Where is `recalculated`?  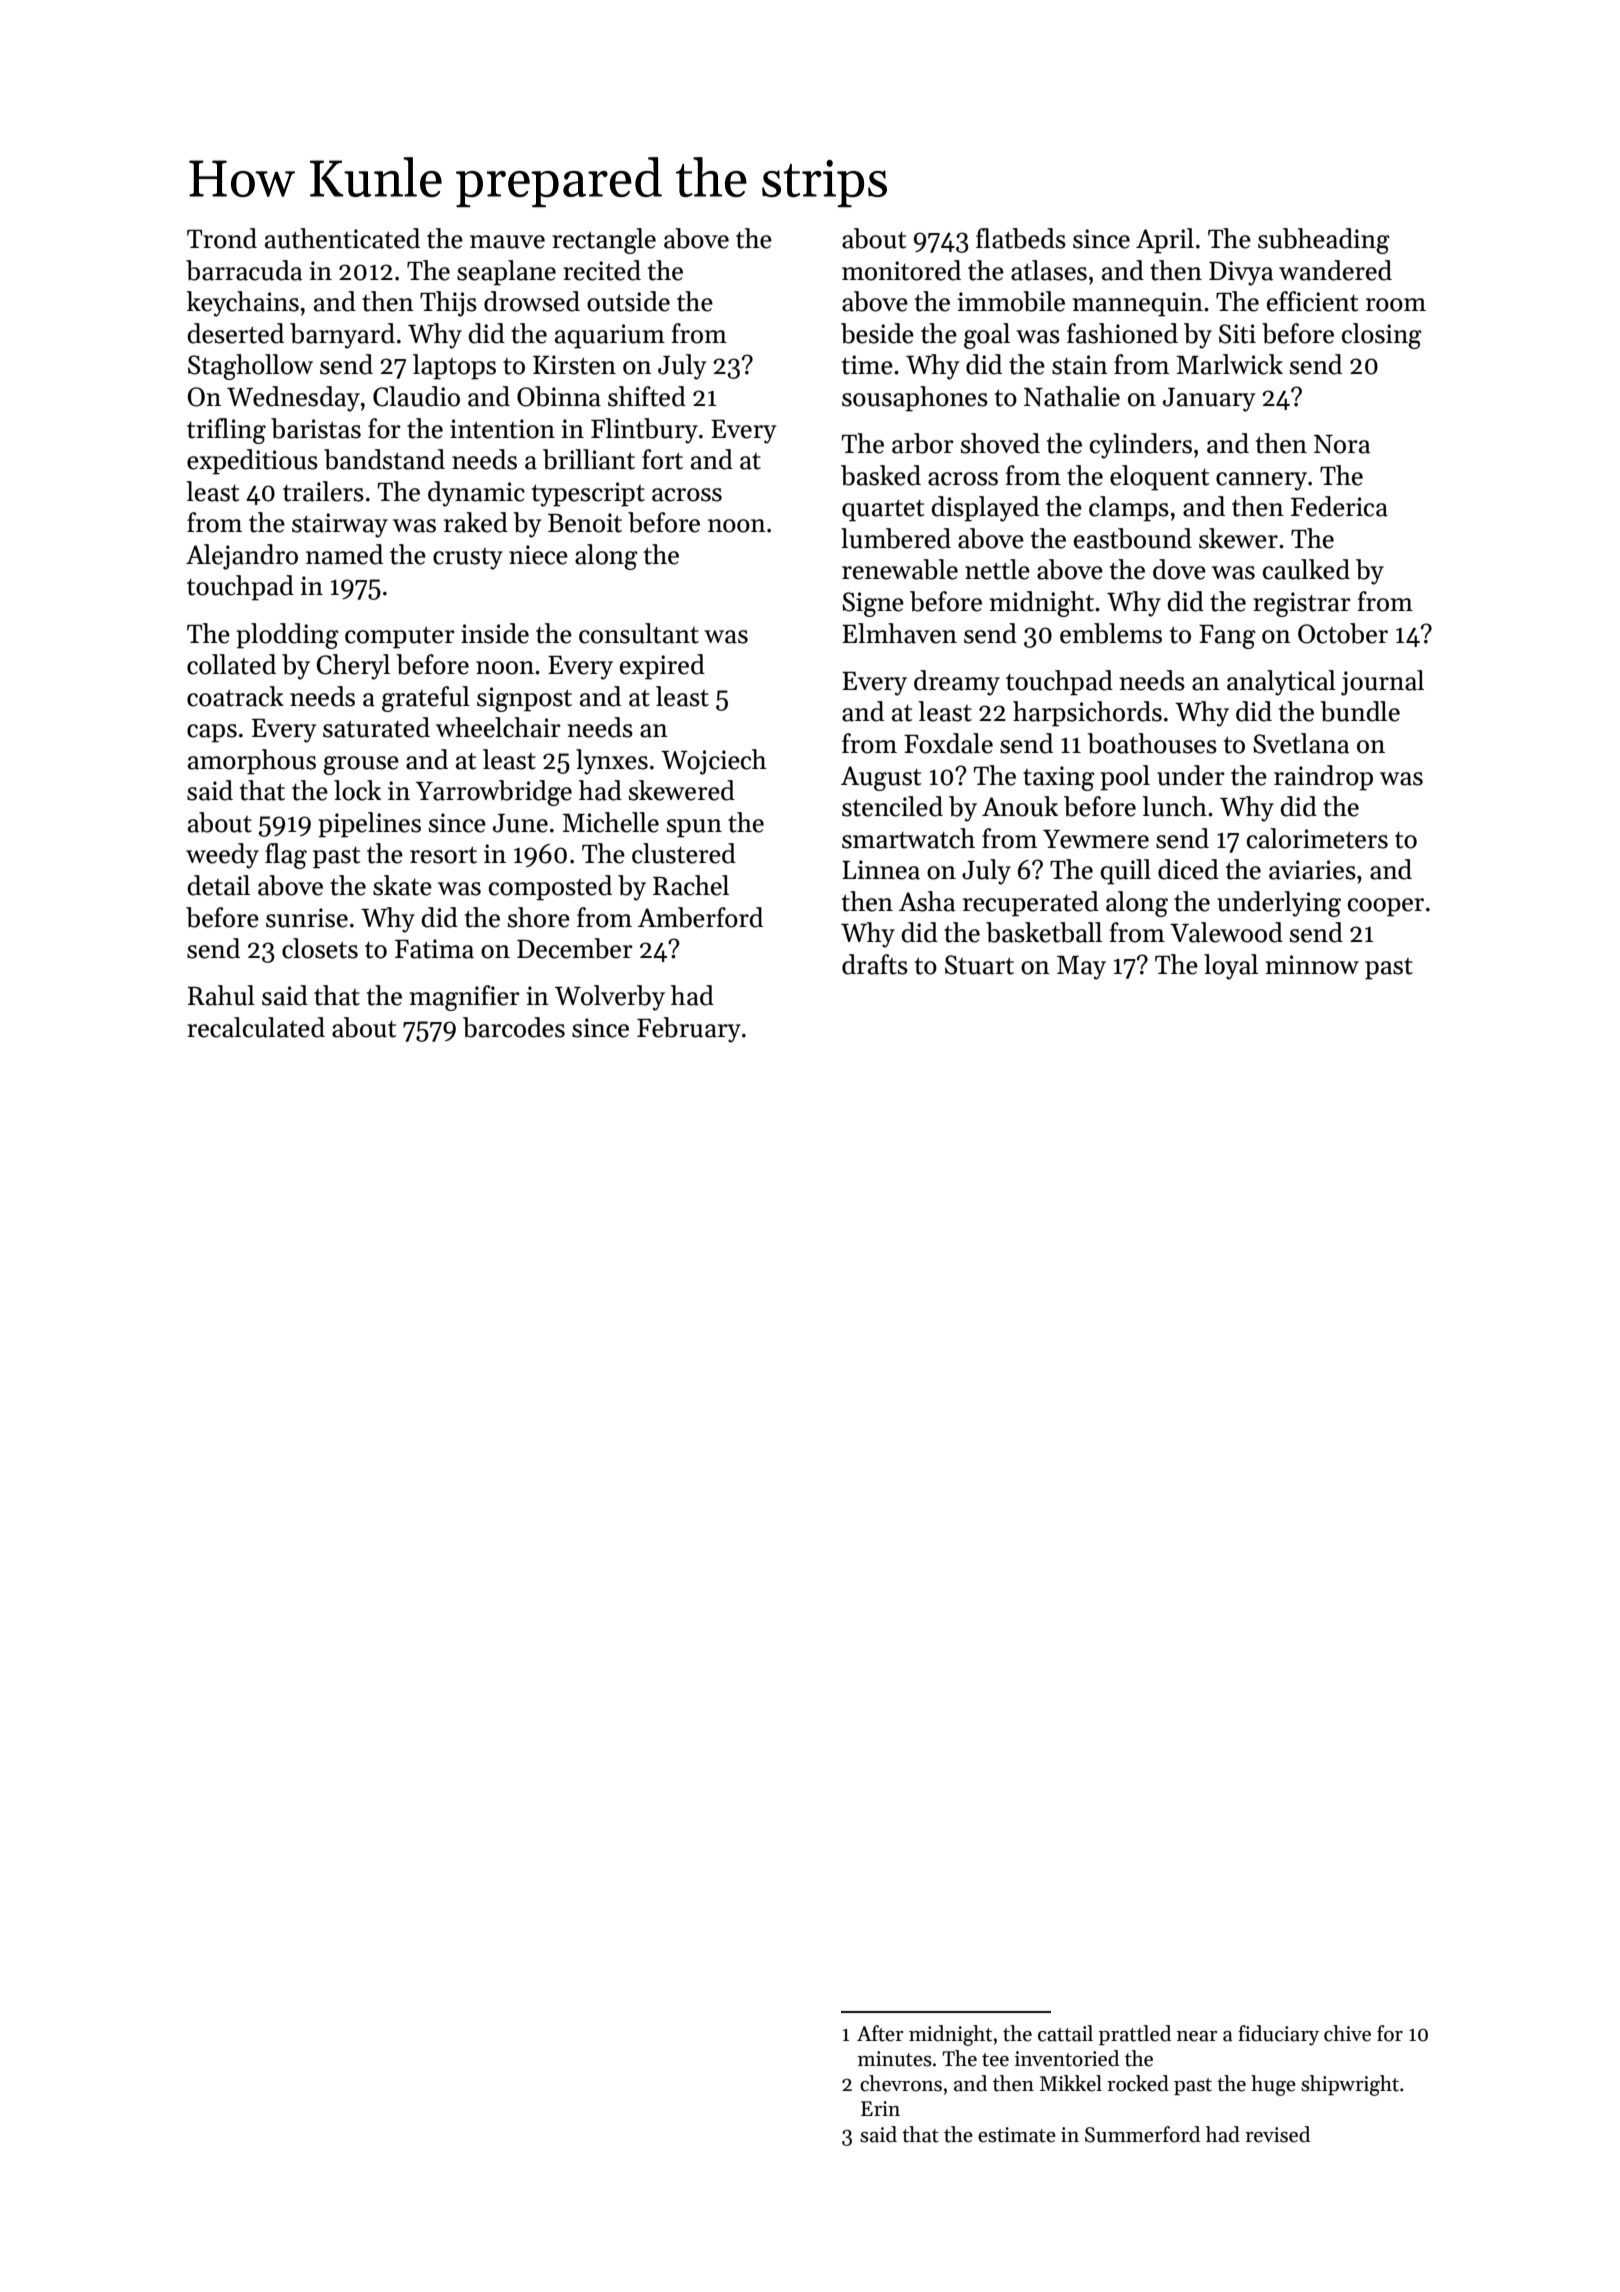 recalculated is located at coordinates (256, 1027).
